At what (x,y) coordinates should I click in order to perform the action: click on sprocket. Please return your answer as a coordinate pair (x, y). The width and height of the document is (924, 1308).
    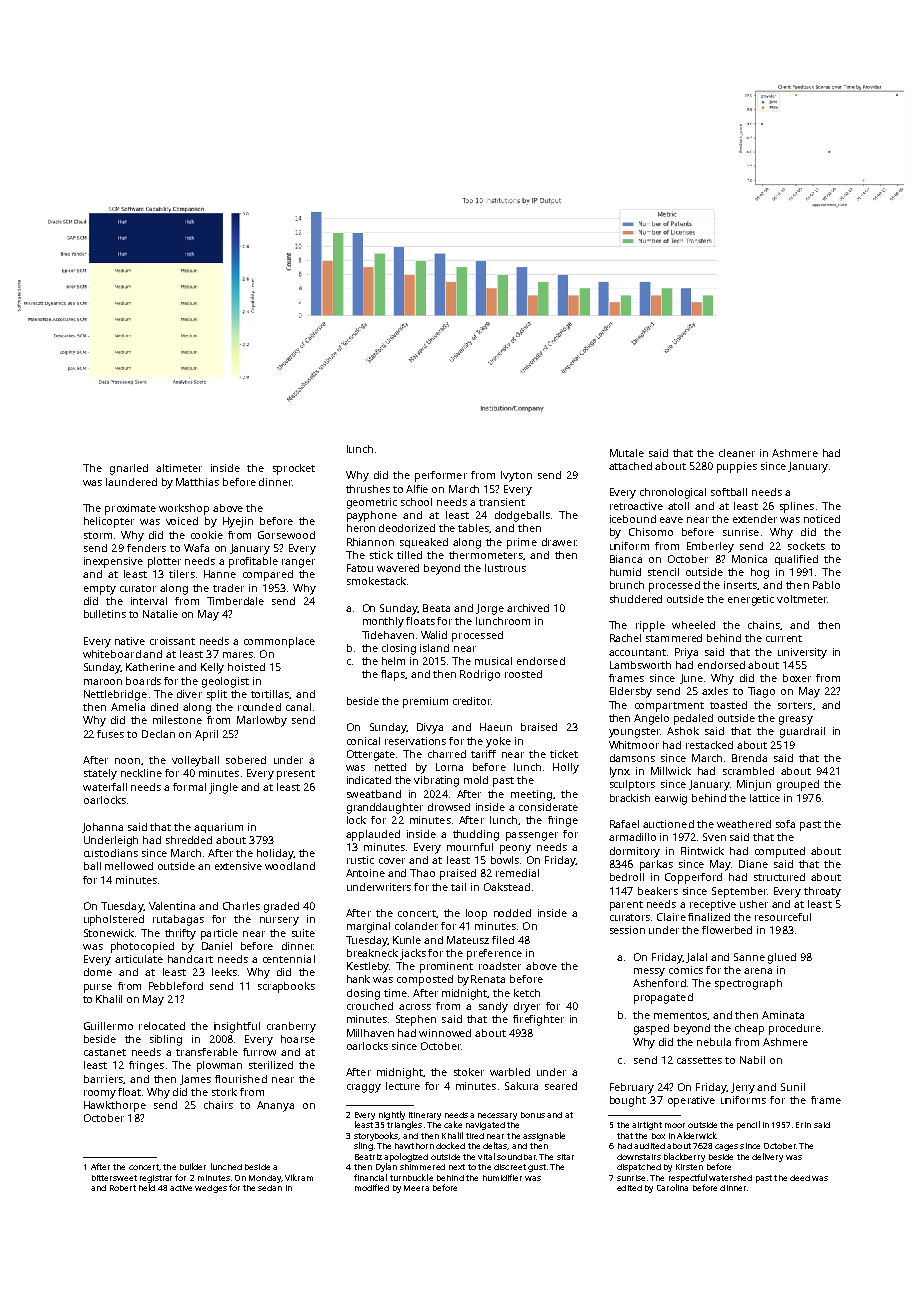
    Looking at the image, I should click on (294, 469).
